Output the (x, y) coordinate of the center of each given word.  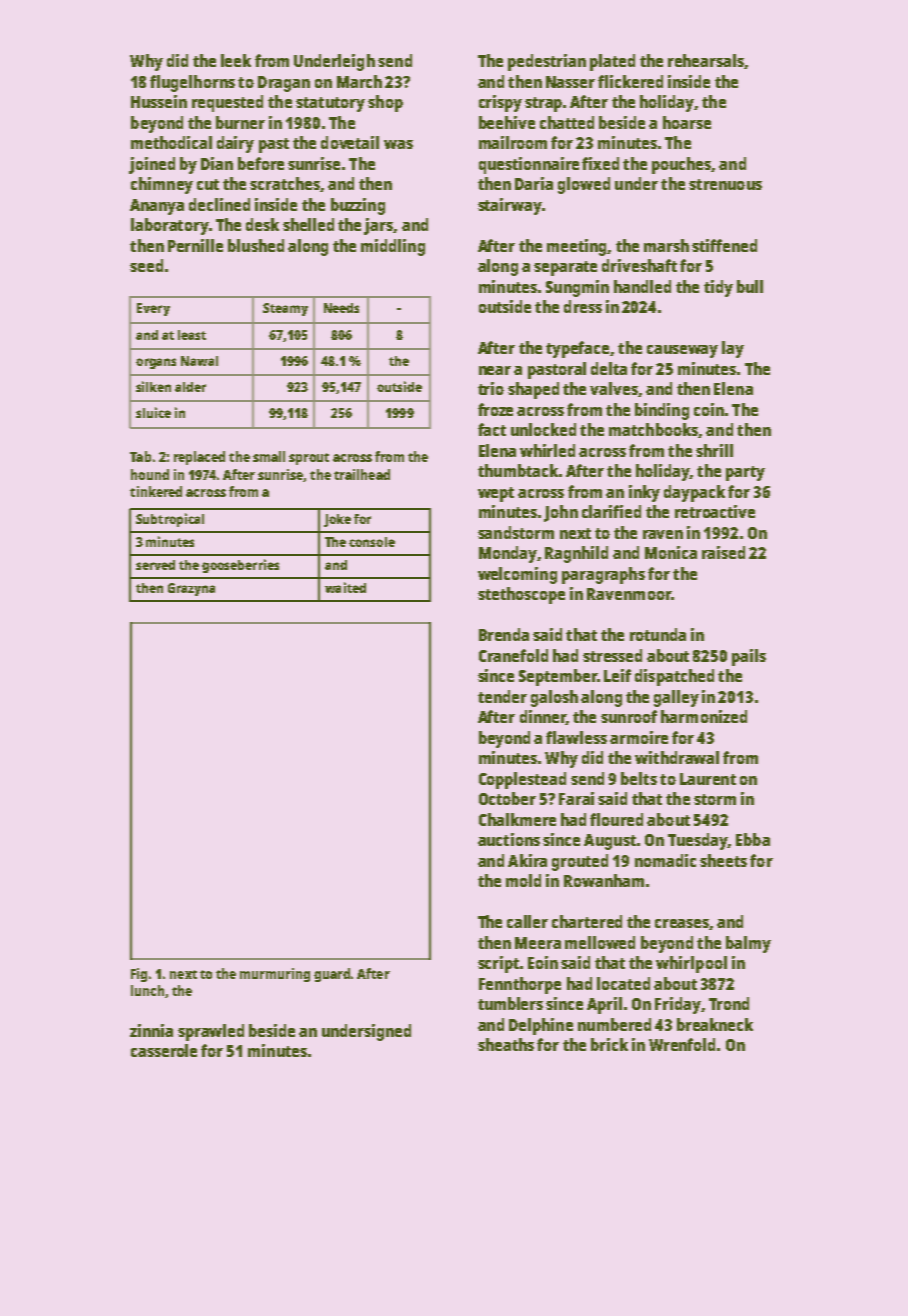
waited (345, 587)
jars (379, 226)
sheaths (506, 1044)
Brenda (504, 634)
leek (236, 60)
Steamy (285, 309)
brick (609, 1044)
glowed (584, 185)
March (359, 81)
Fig (139, 975)
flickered (630, 81)
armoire (639, 737)
